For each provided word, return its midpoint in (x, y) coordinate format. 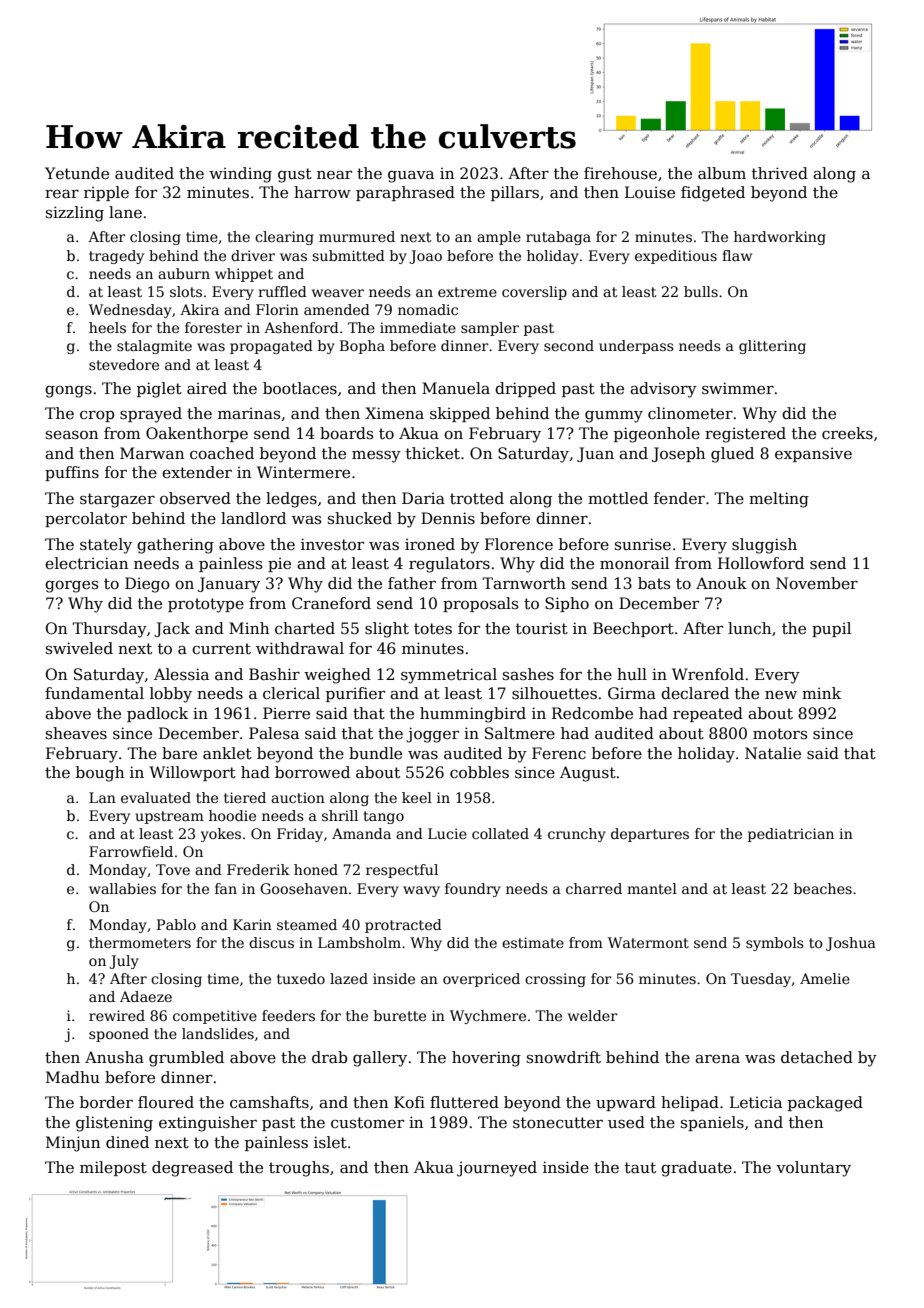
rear (62, 194)
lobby (171, 695)
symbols (775, 944)
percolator (86, 519)
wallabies (122, 888)
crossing (555, 980)
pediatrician (791, 835)
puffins (72, 473)
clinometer (690, 413)
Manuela (456, 388)
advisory (663, 390)
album (722, 173)
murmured (357, 236)
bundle (375, 753)
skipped (460, 414)
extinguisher (208, 1124)
